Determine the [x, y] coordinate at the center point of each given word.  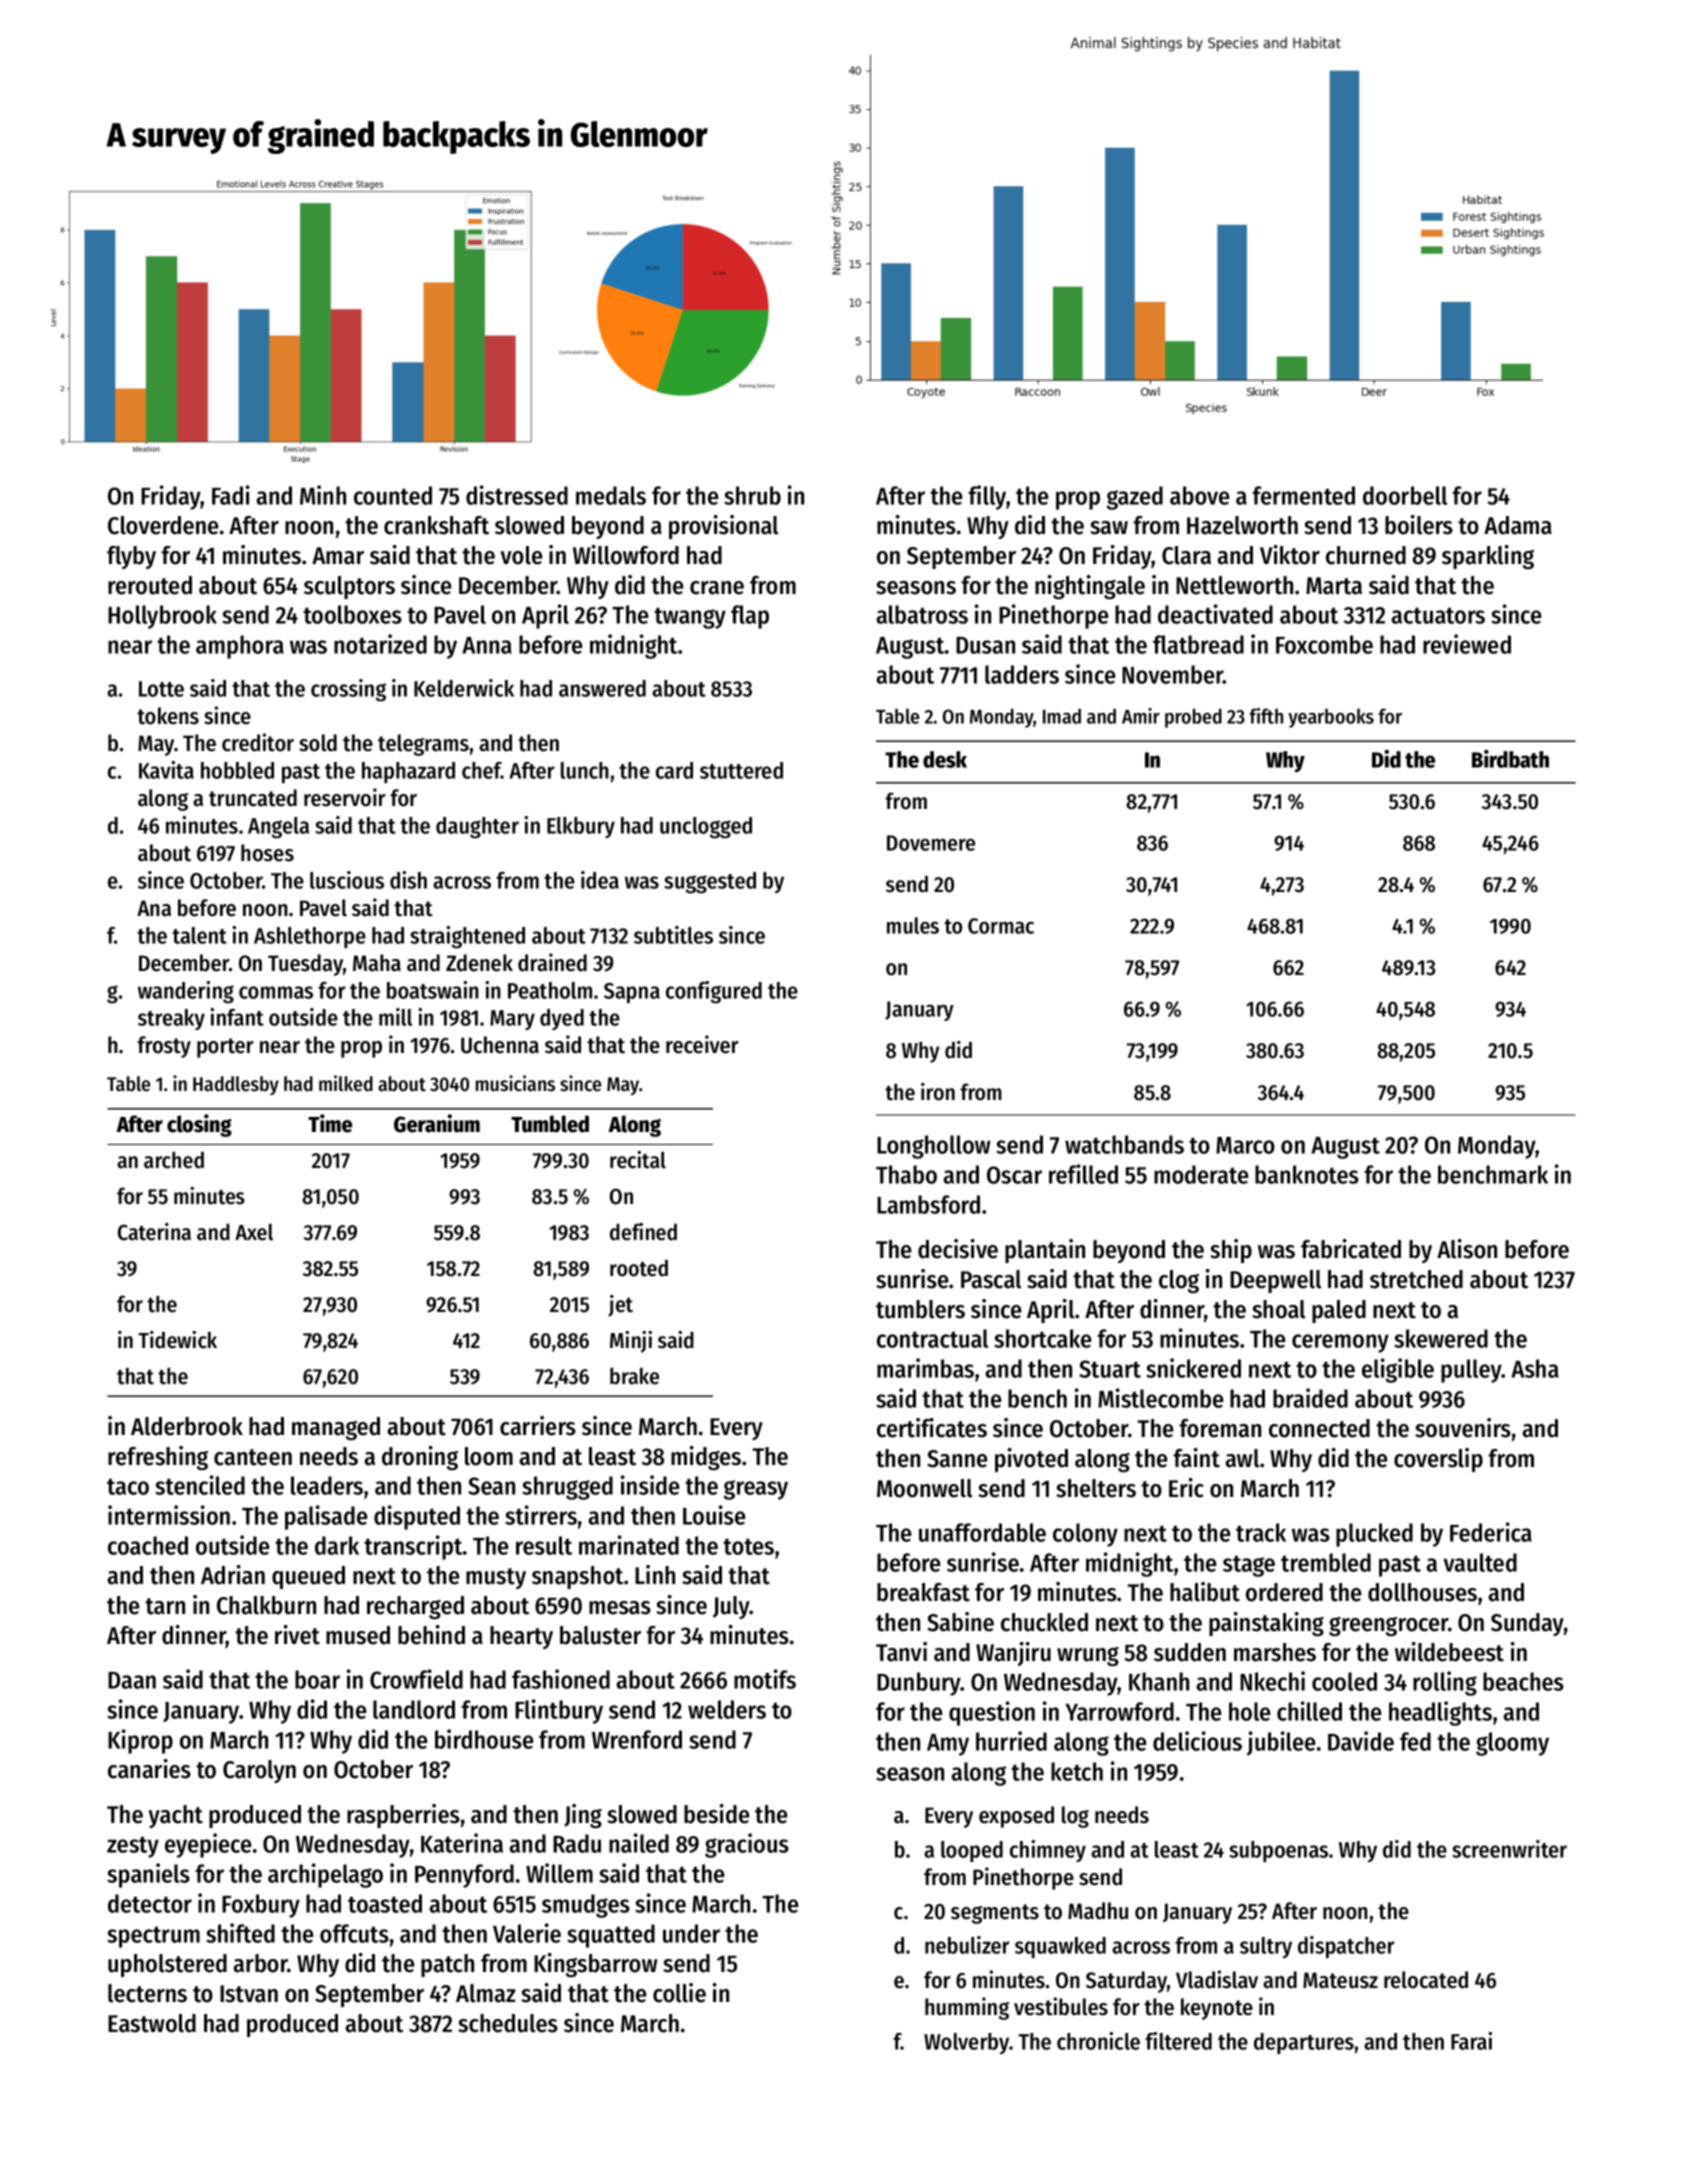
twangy [690, 618]
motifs [765, 1679]
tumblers [920, 1309]
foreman [1220, 1428]
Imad [1062, 716]
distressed [517, 495]
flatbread [1198, 644]
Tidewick [177, 1340]
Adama [1518, 525]
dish [408, 880]
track [1261, 1532]
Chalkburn [266, 1605]
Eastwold [152, 2023]
